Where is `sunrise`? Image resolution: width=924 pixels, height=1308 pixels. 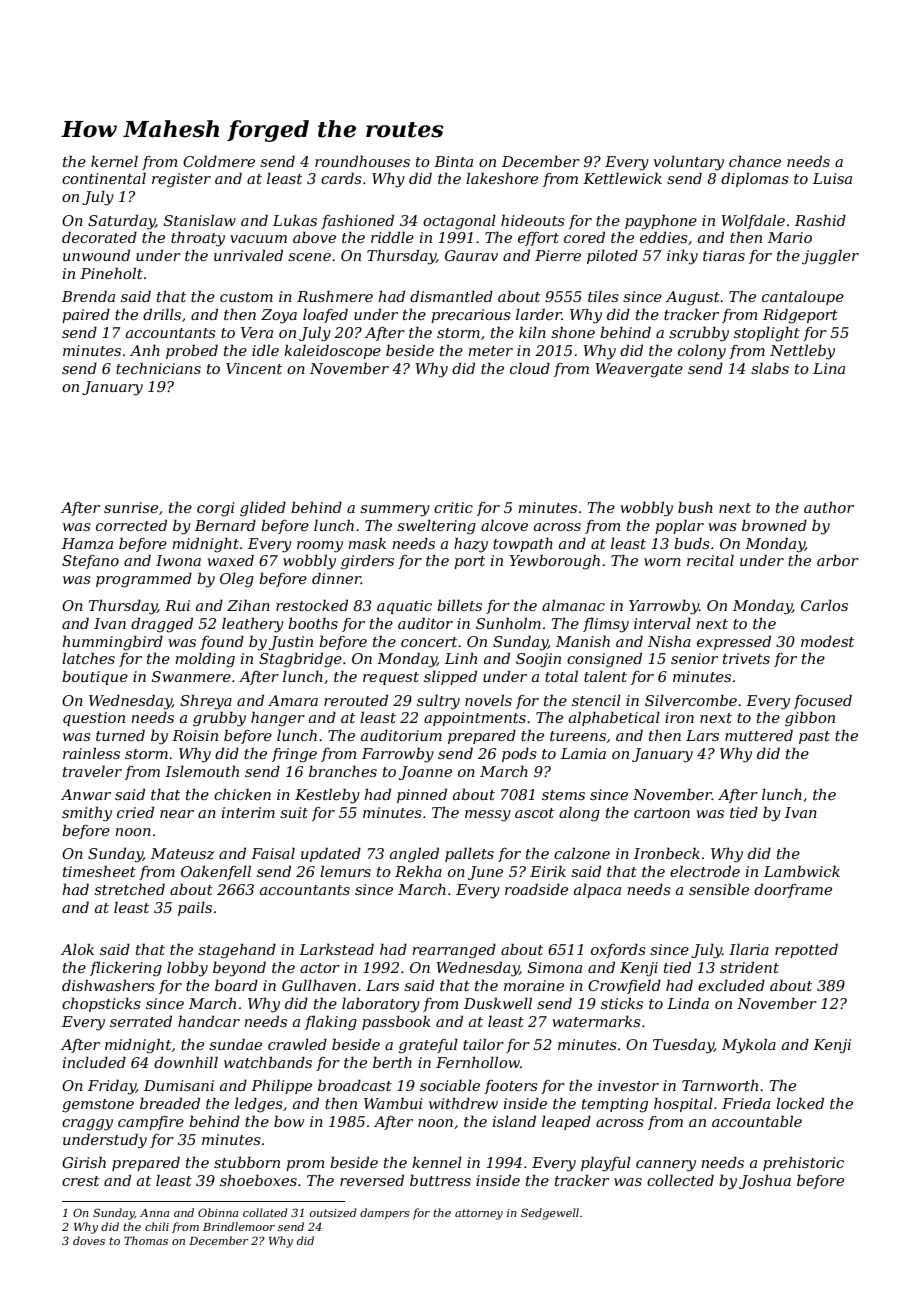 sunrise is located at coordinates (131, 507).
